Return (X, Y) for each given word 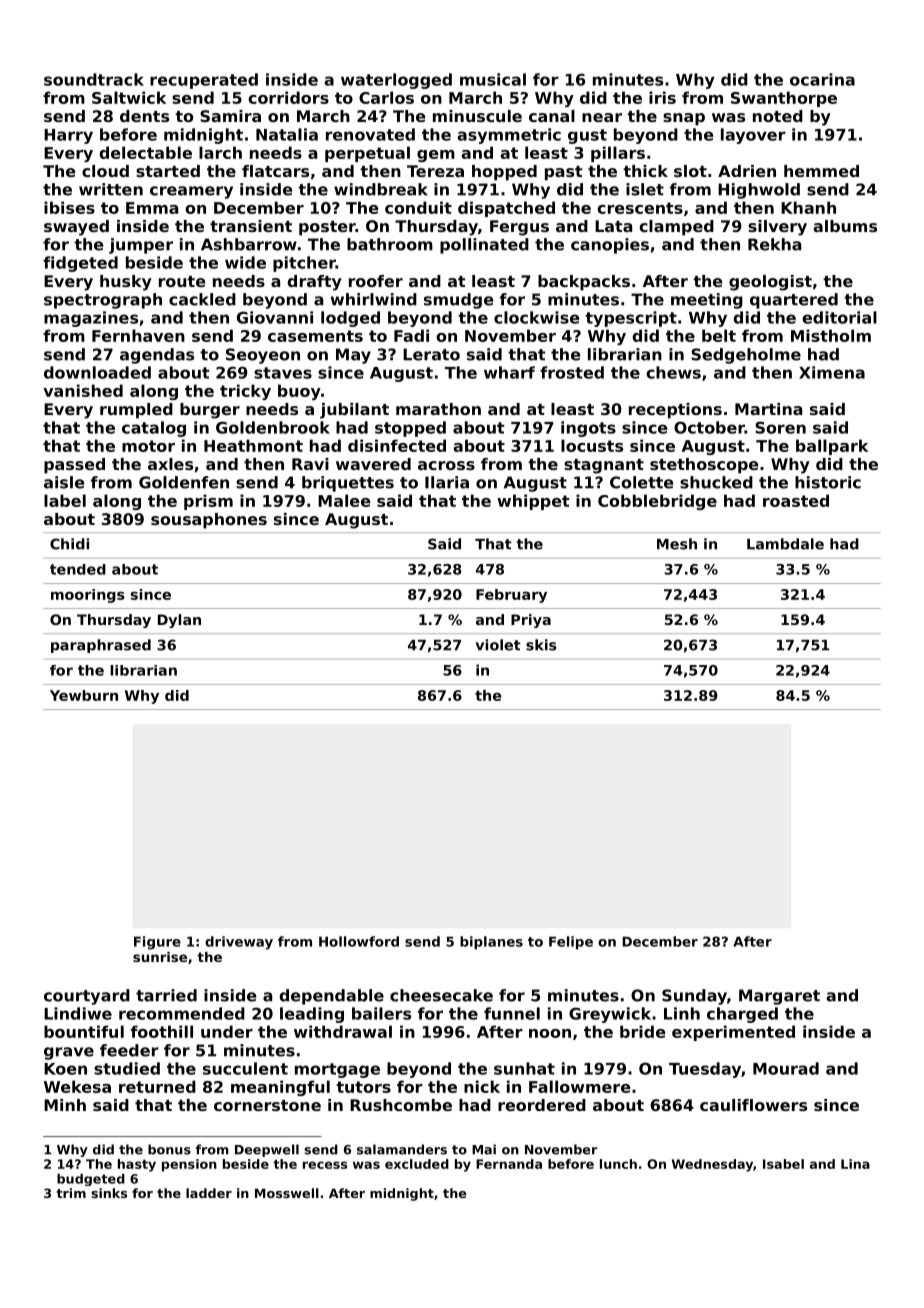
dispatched (506, 209)
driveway (239, 943)
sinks (109, 1193)
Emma (152, 208)
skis (541, 645)
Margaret (779, 997)
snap (684, 119)
